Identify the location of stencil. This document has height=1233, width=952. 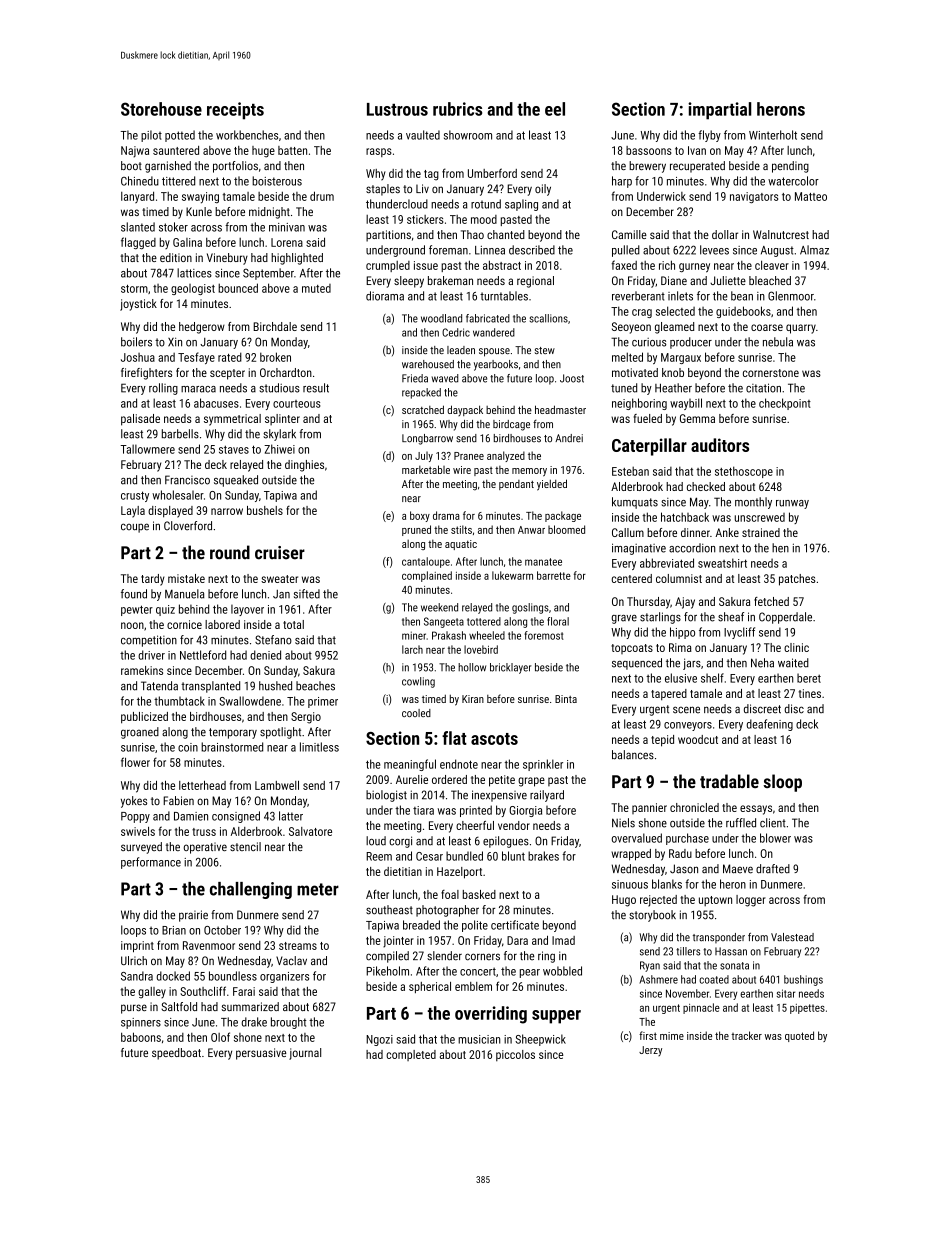
(245, 846).
